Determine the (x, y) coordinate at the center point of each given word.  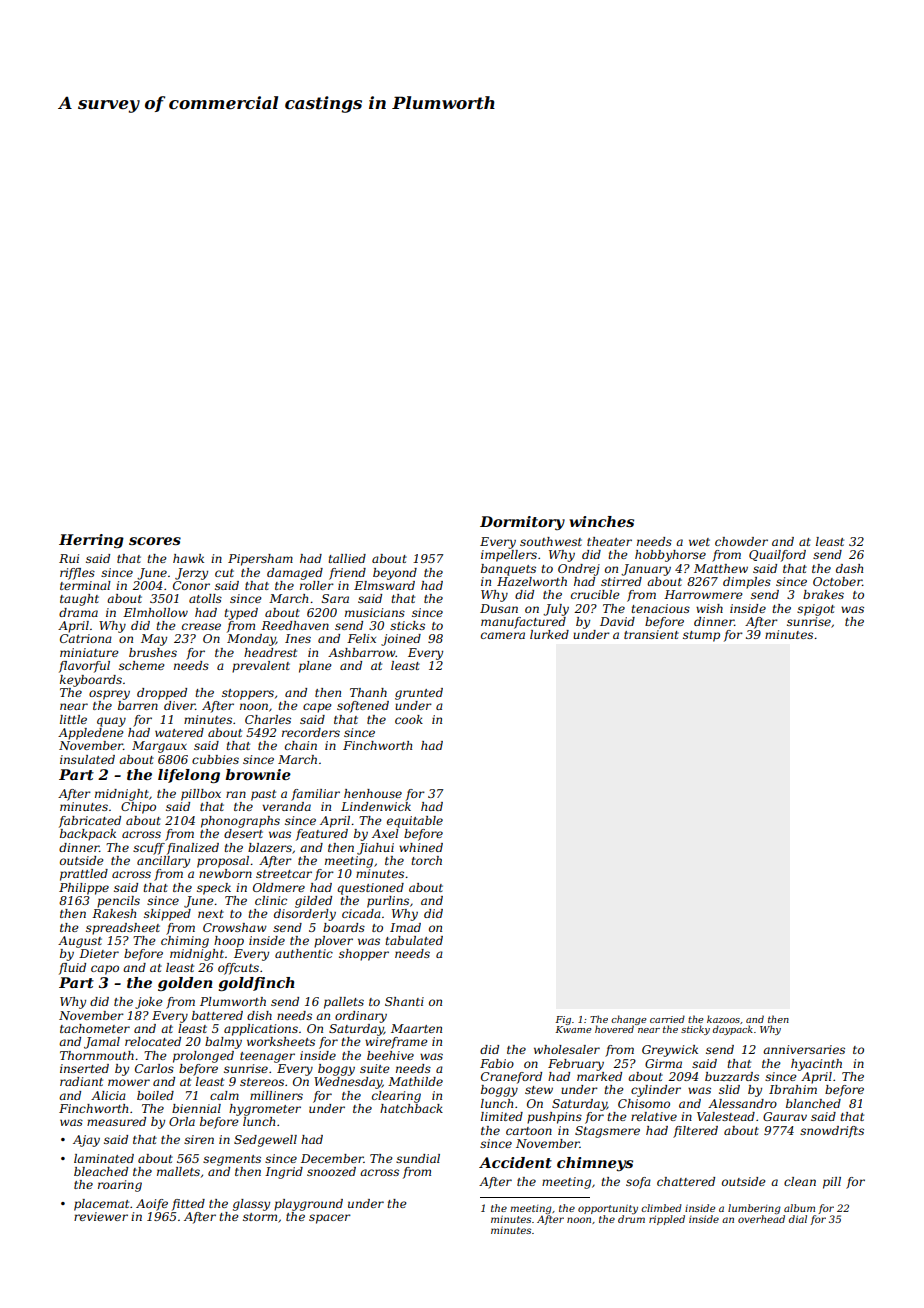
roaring (120, 1186)
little (73, 719)
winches (601, 521)
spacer (330, 1219)
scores (155, 541)
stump (701, 636)
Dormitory (522, 523)
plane (315, 667)
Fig (563, 1020)
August (80, 942)
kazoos (723, 1019)
